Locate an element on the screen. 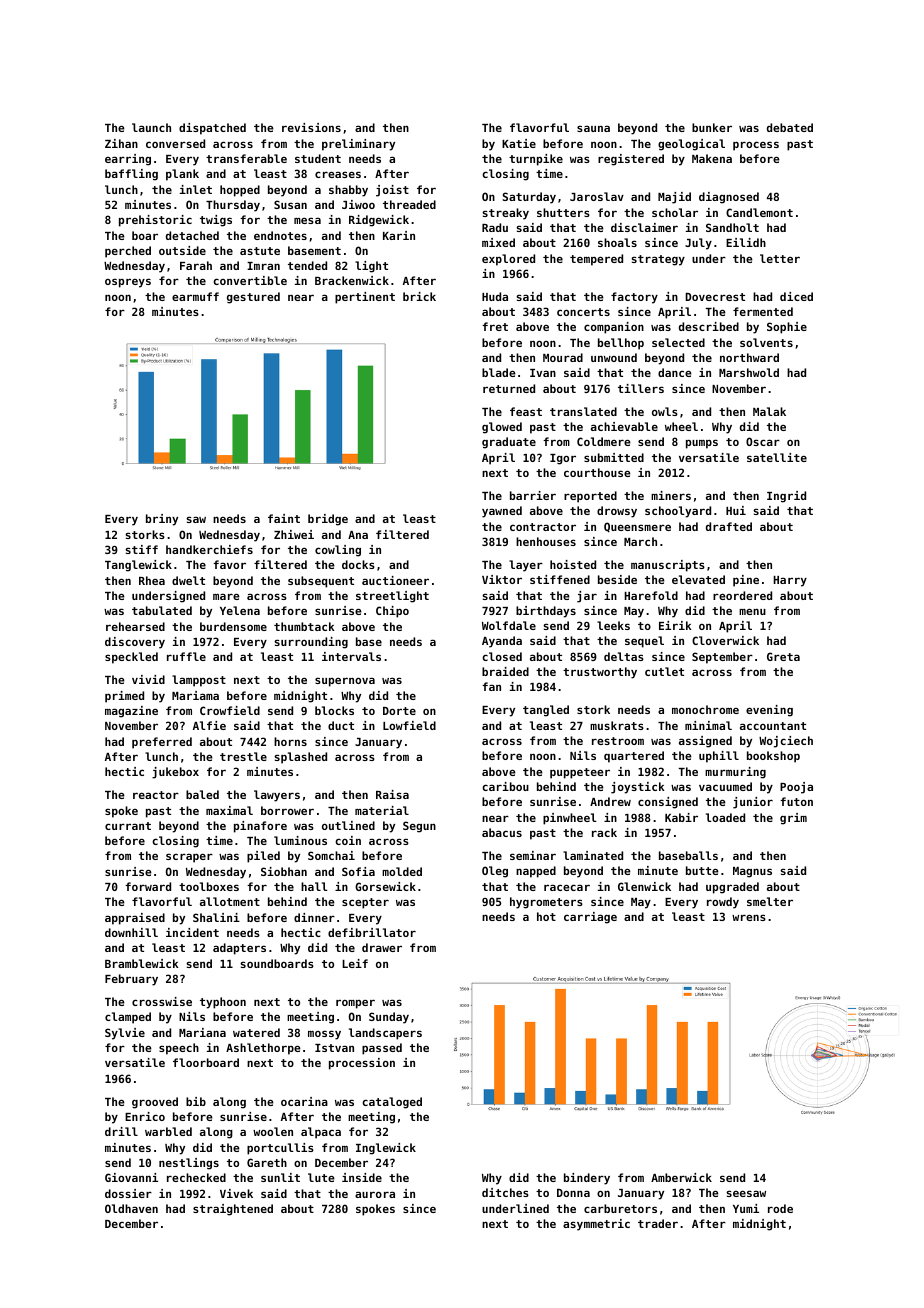 This screenshot has height=1308, width=924. Crowfield is located at coordinates (230, 710).
